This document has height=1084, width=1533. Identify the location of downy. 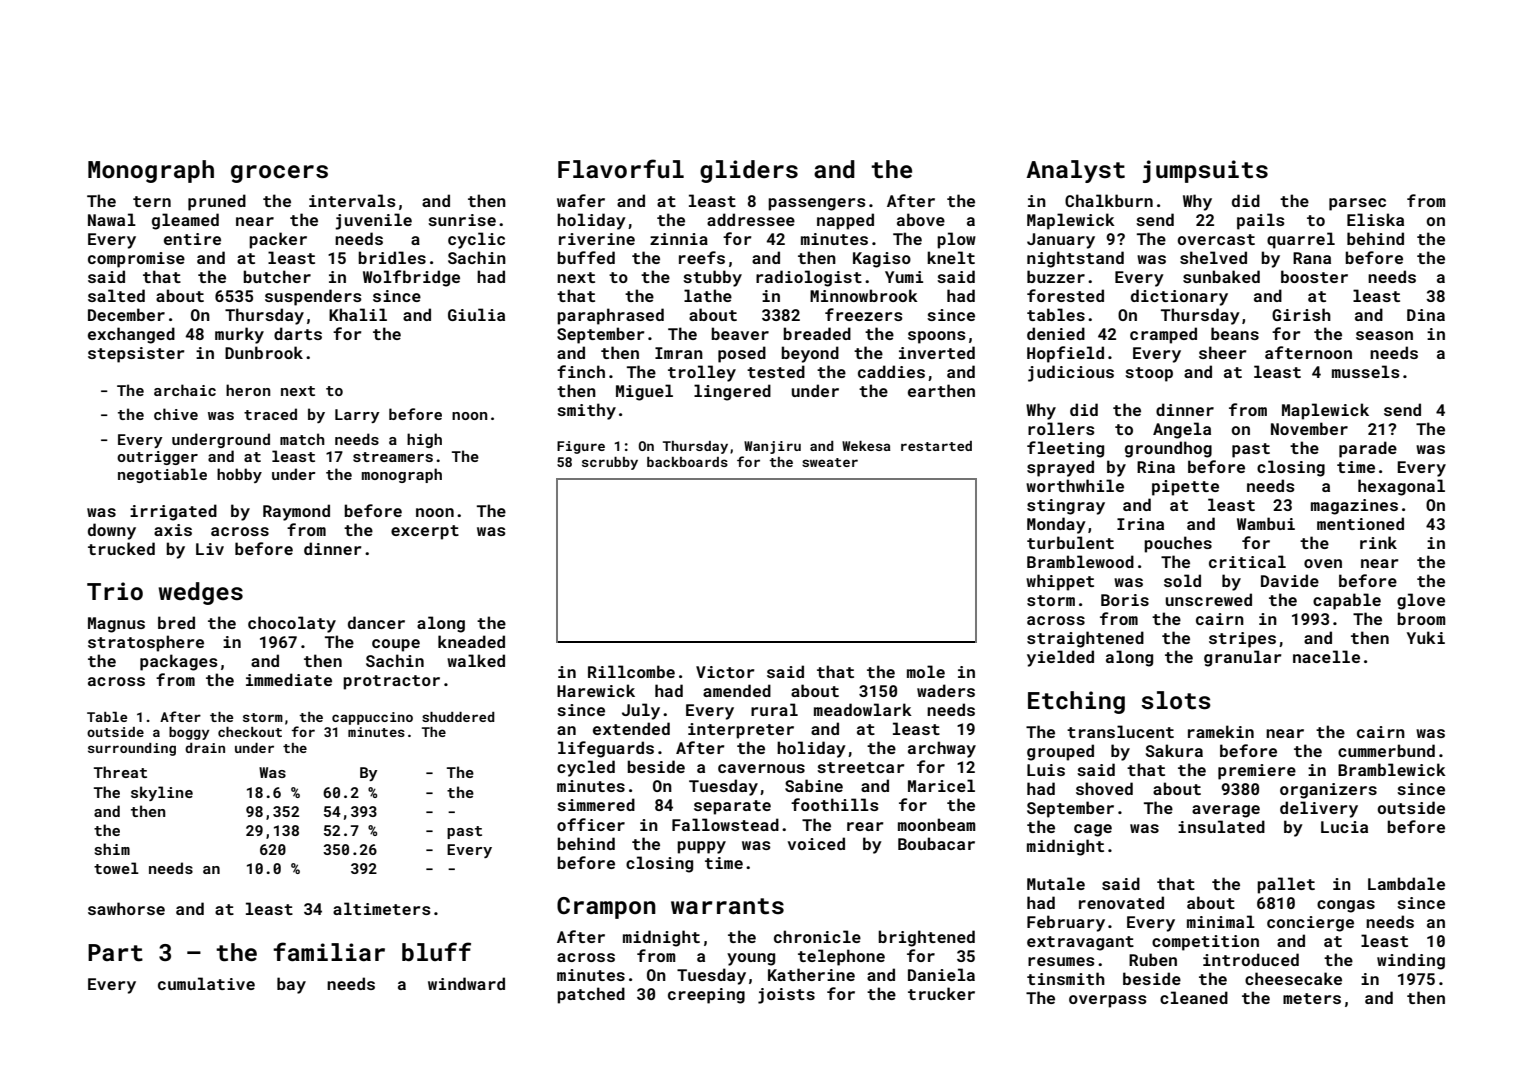
(112, 531).
